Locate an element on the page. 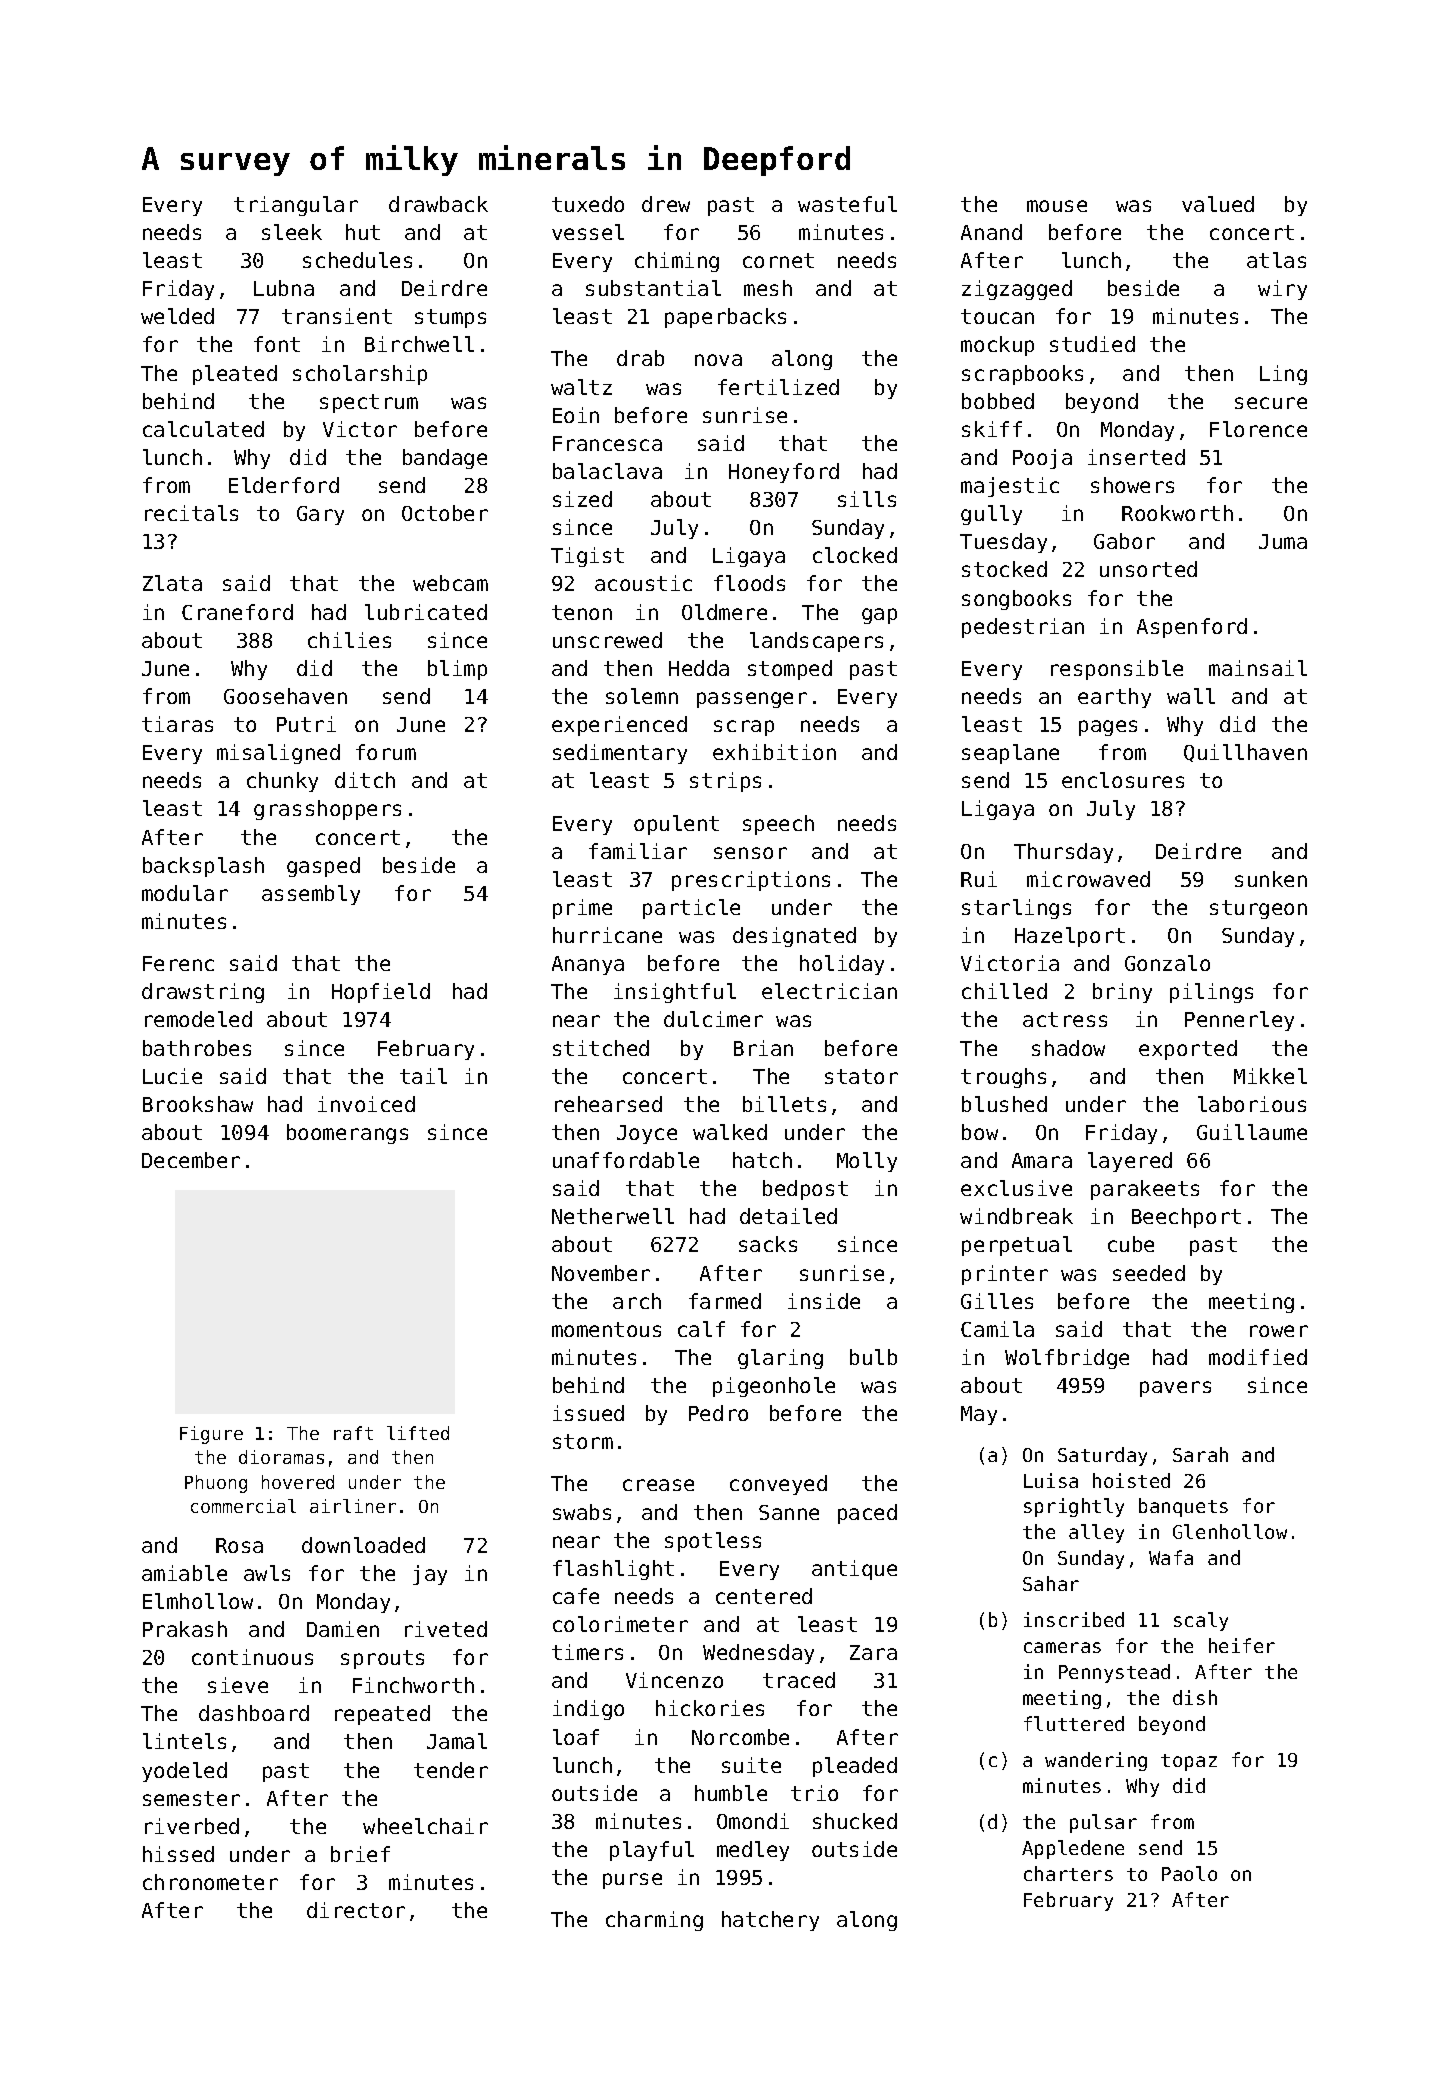 The image size is (1450, 2100). drab is located at coordinates (640, 358).
